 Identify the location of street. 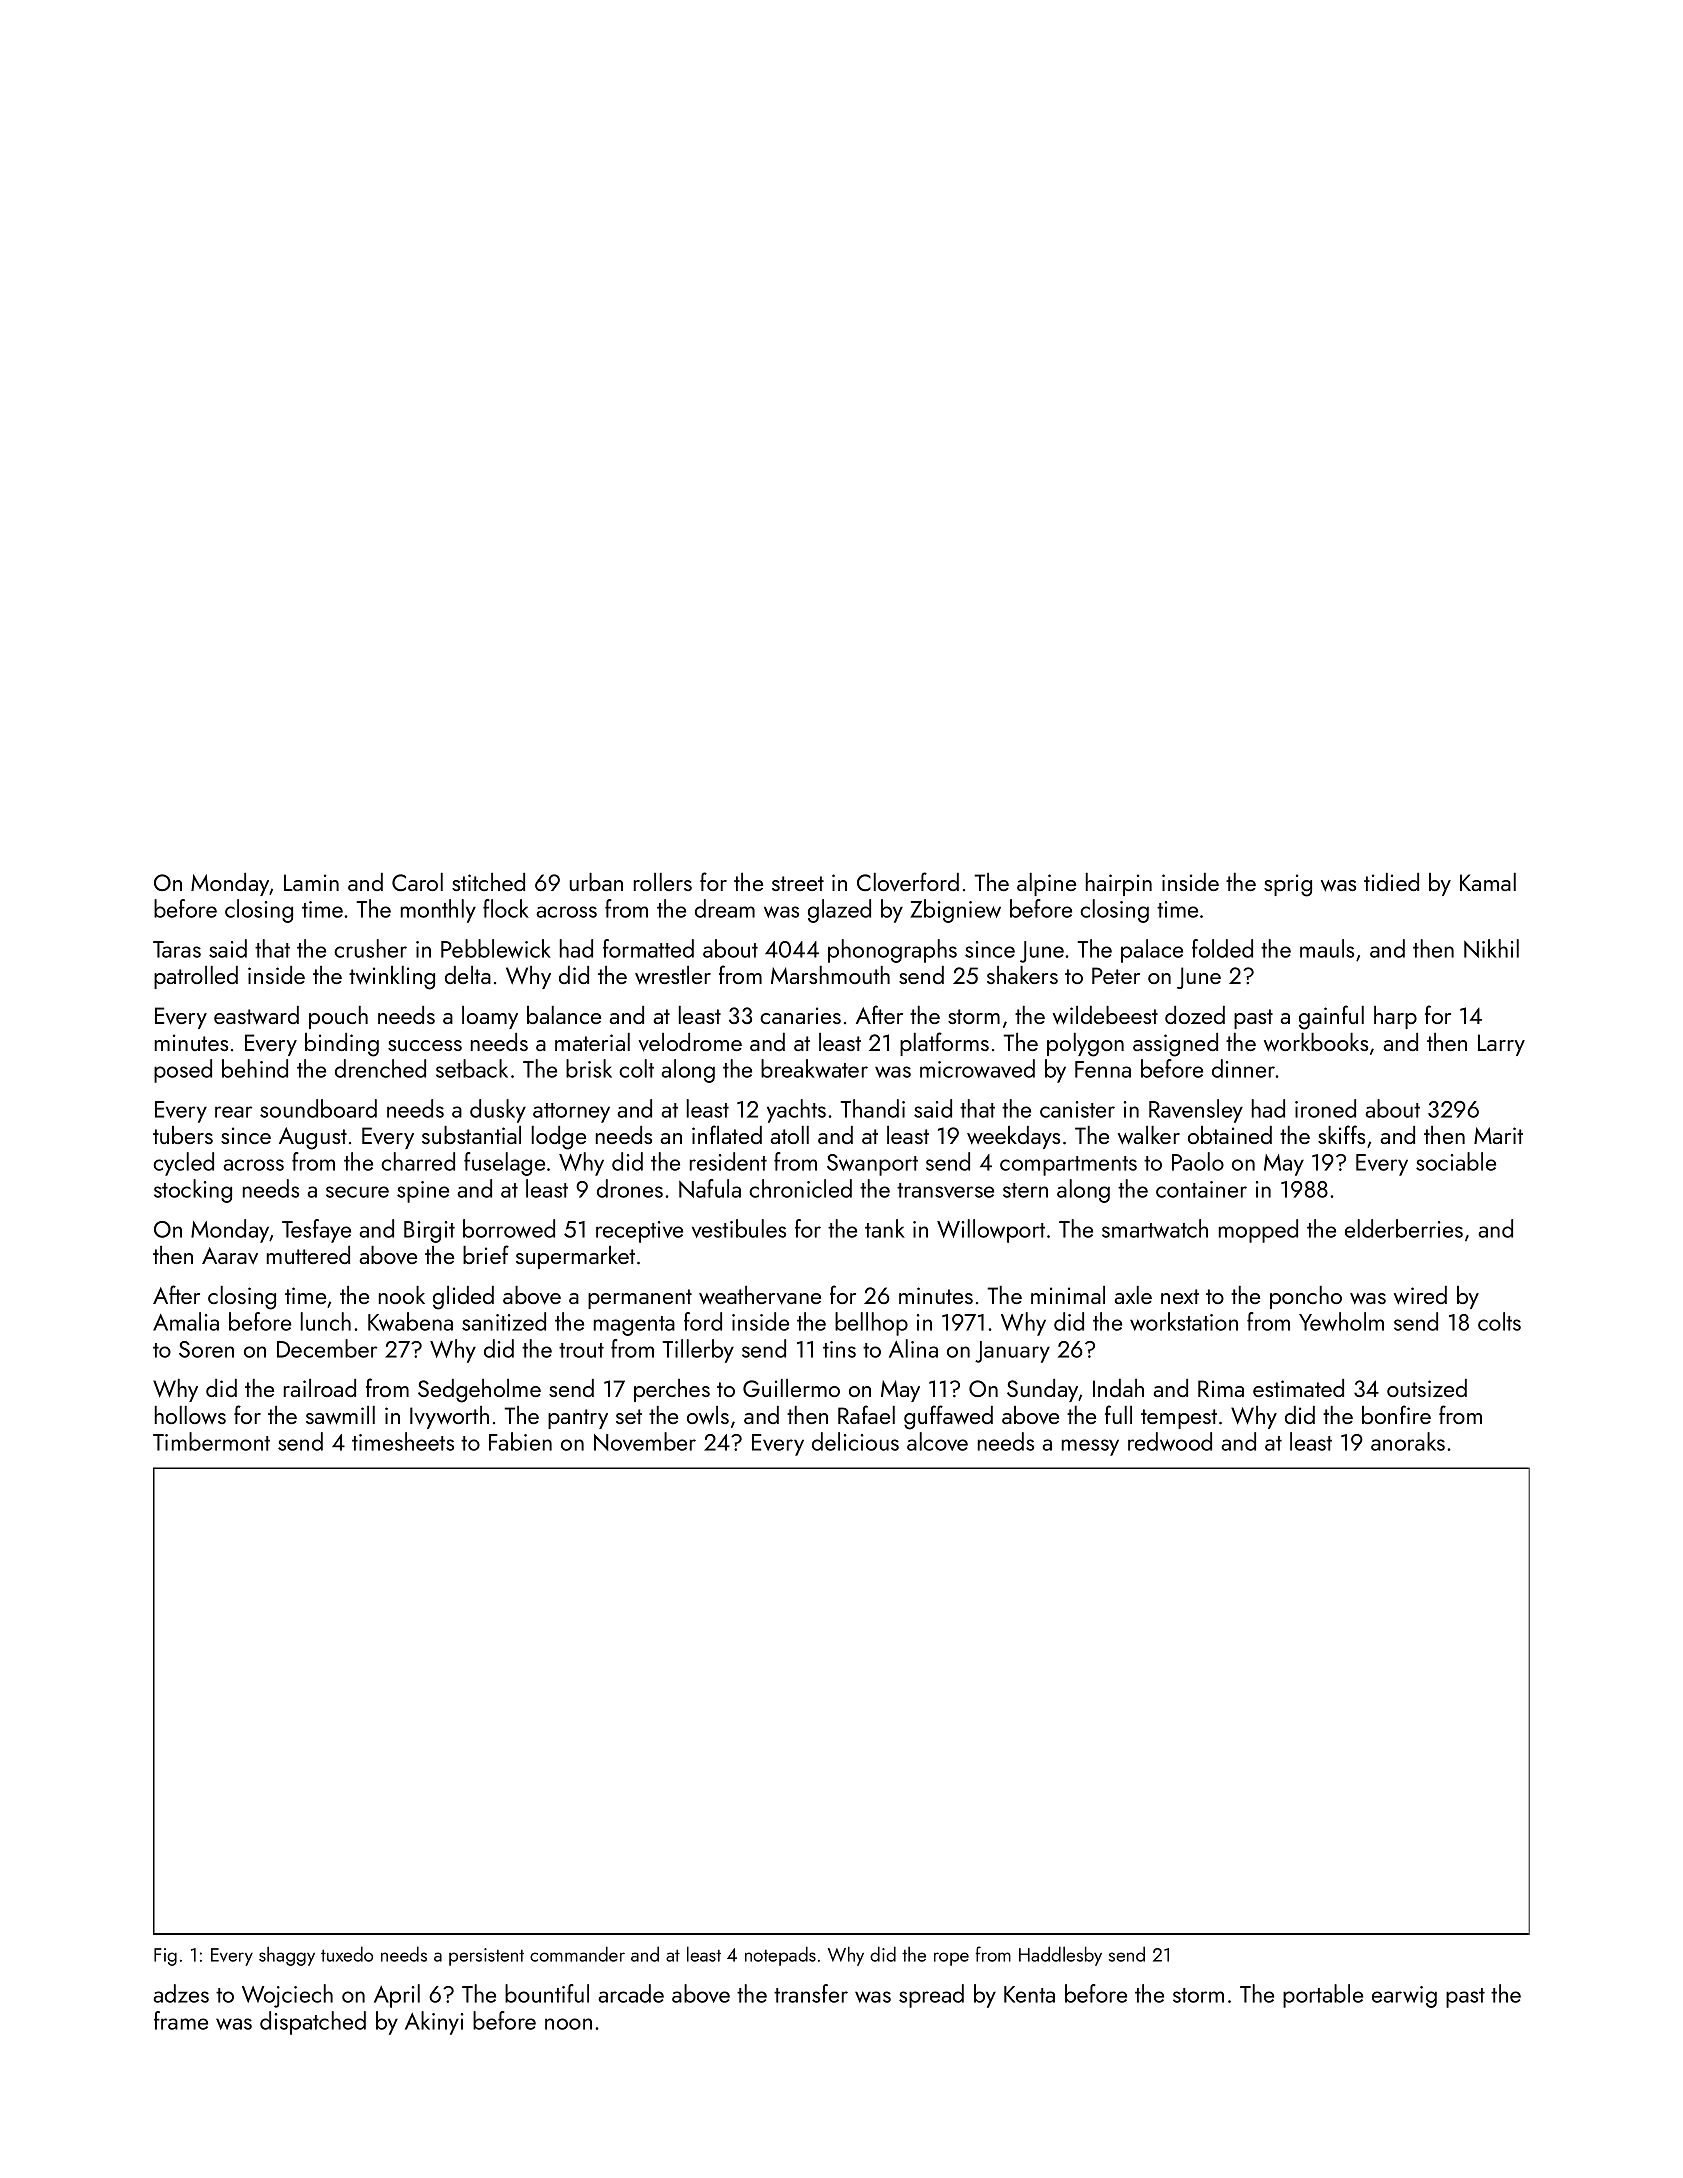
(798, 883).
